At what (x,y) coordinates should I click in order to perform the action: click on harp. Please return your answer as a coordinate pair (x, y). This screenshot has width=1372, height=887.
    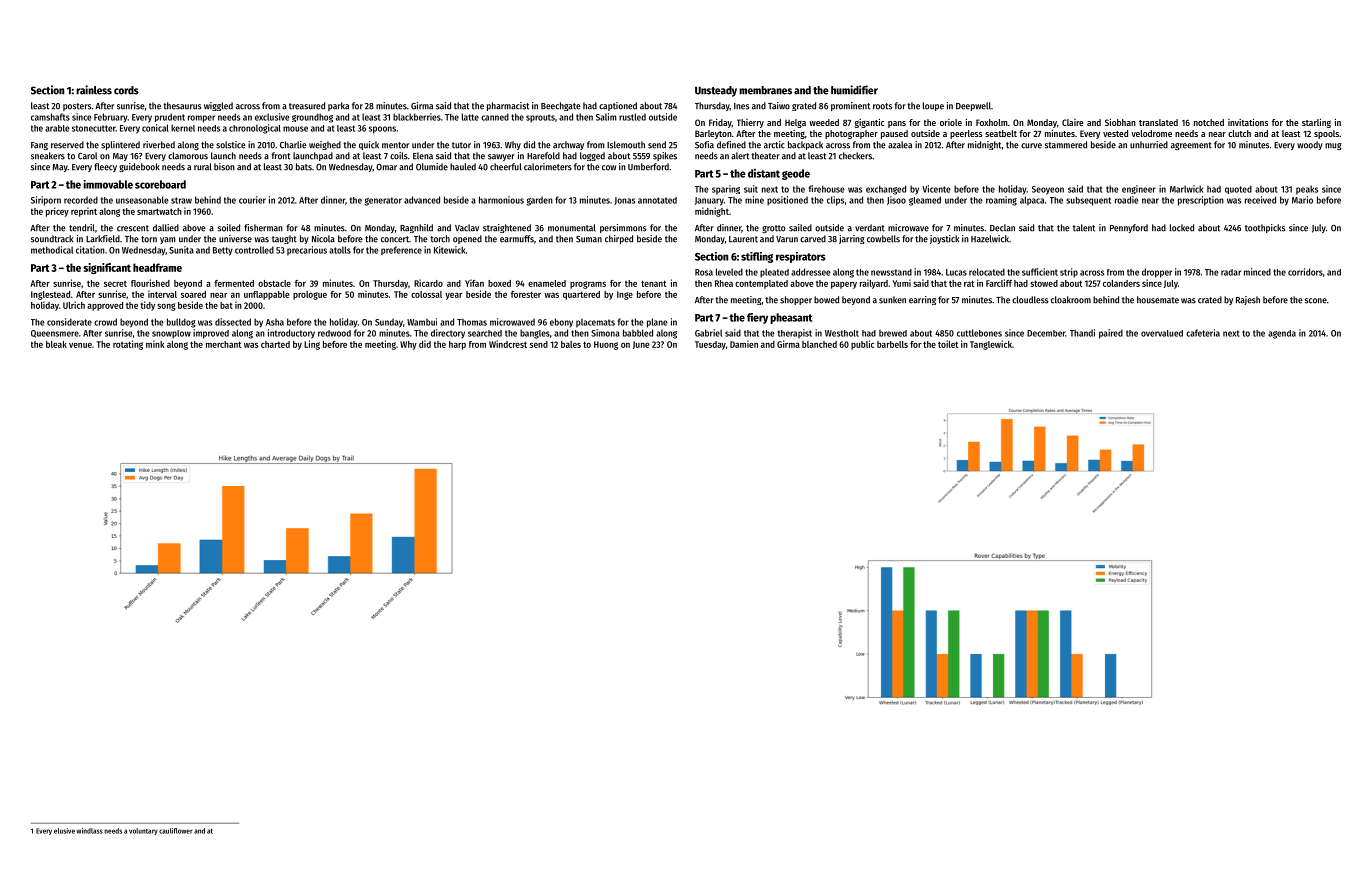
    Looking at the image, I should click on (457, 345).
